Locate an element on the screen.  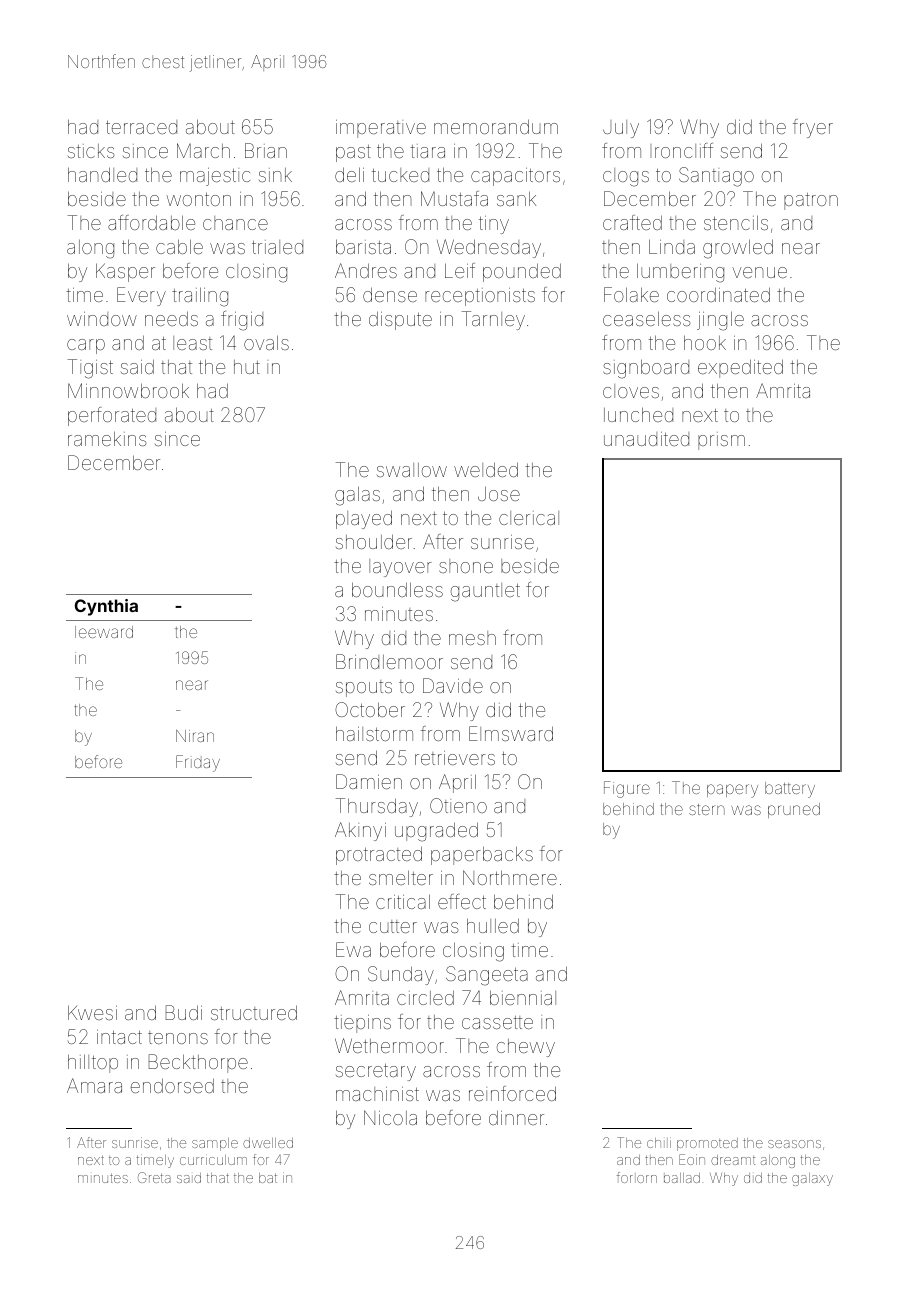
Elmsward is located at coordinates (511, 733).
